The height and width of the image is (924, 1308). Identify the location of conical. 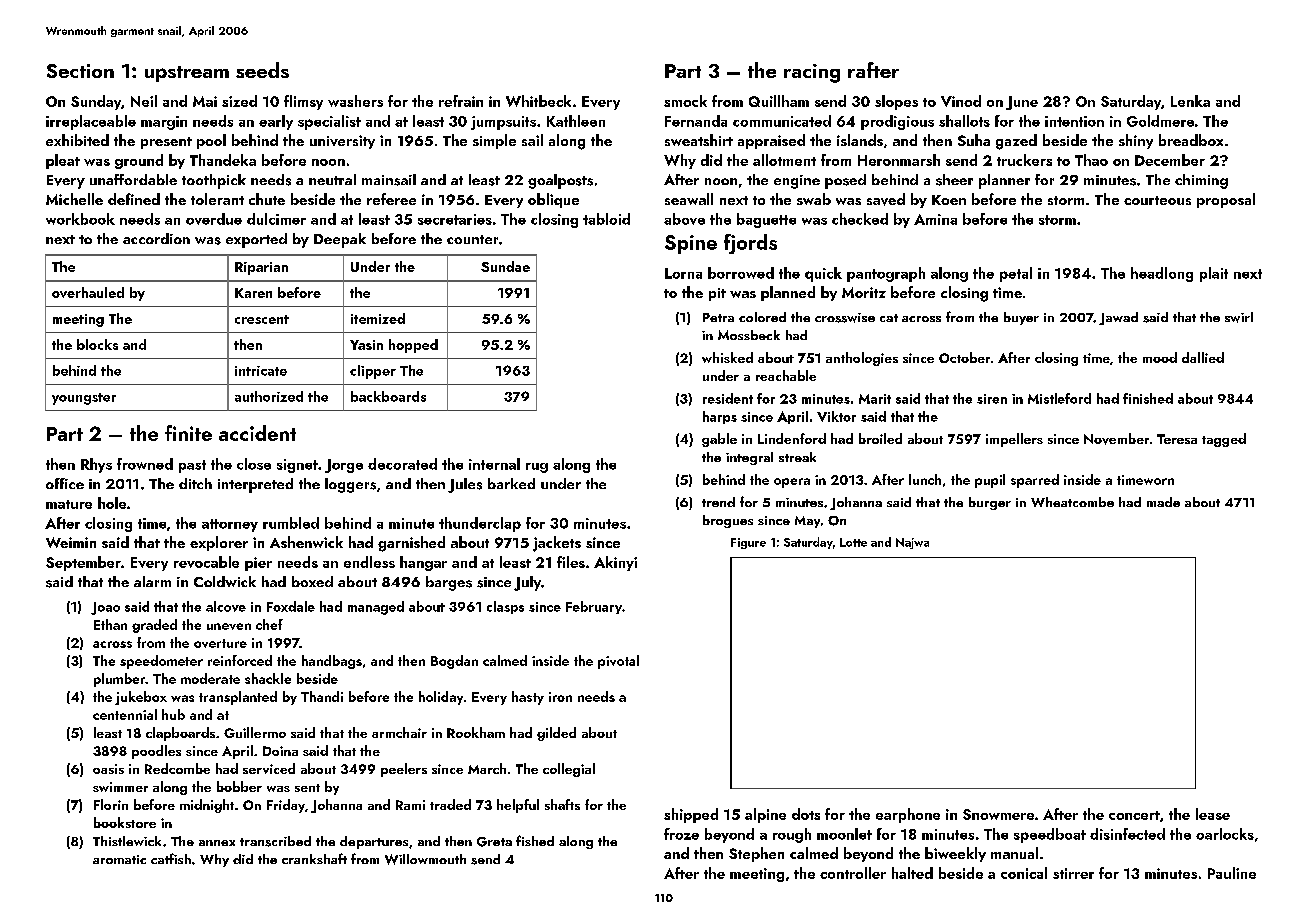
(1024, 873).
